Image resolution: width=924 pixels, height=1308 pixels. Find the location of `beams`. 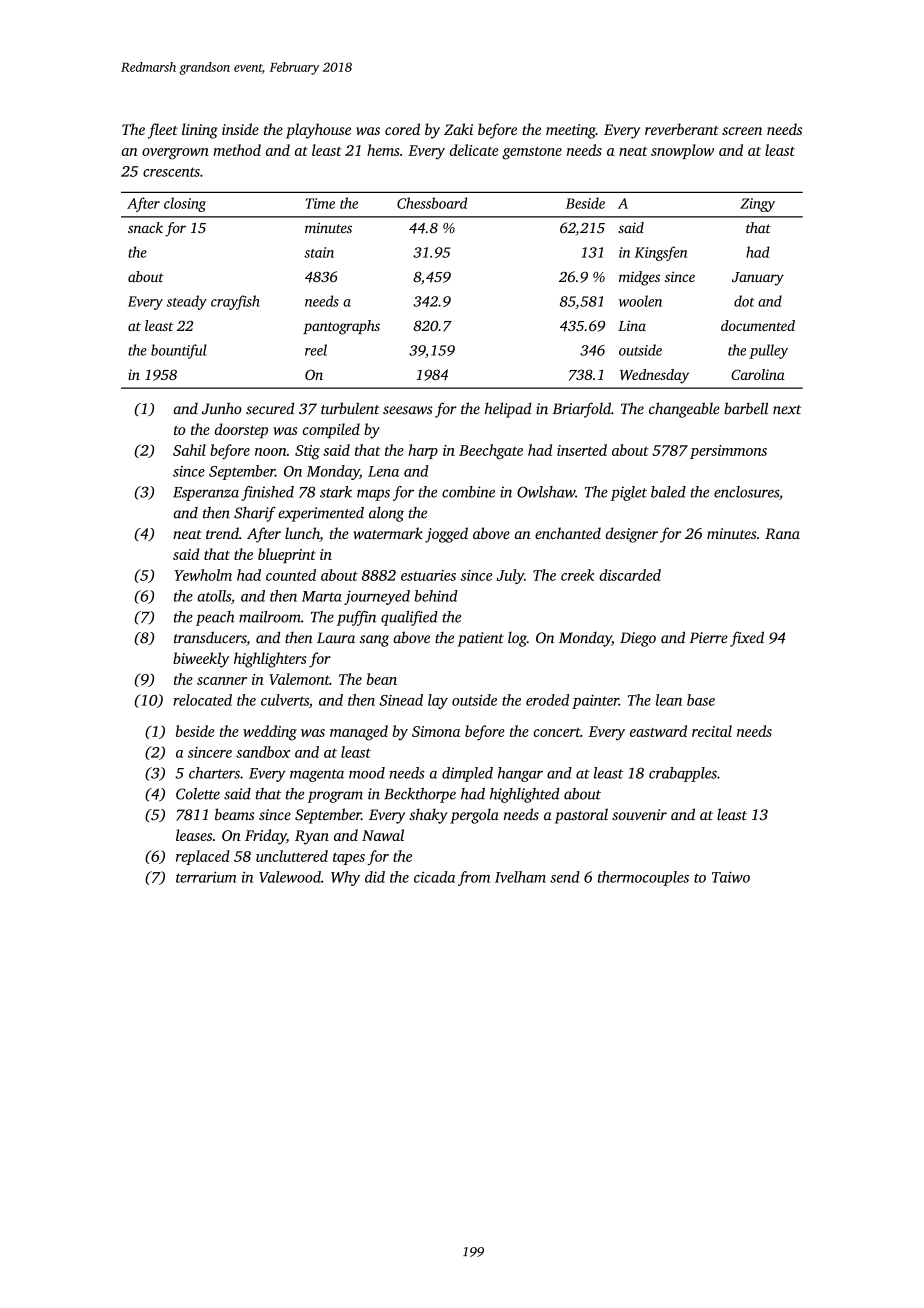

beams is located at coordinates (235, 814).
